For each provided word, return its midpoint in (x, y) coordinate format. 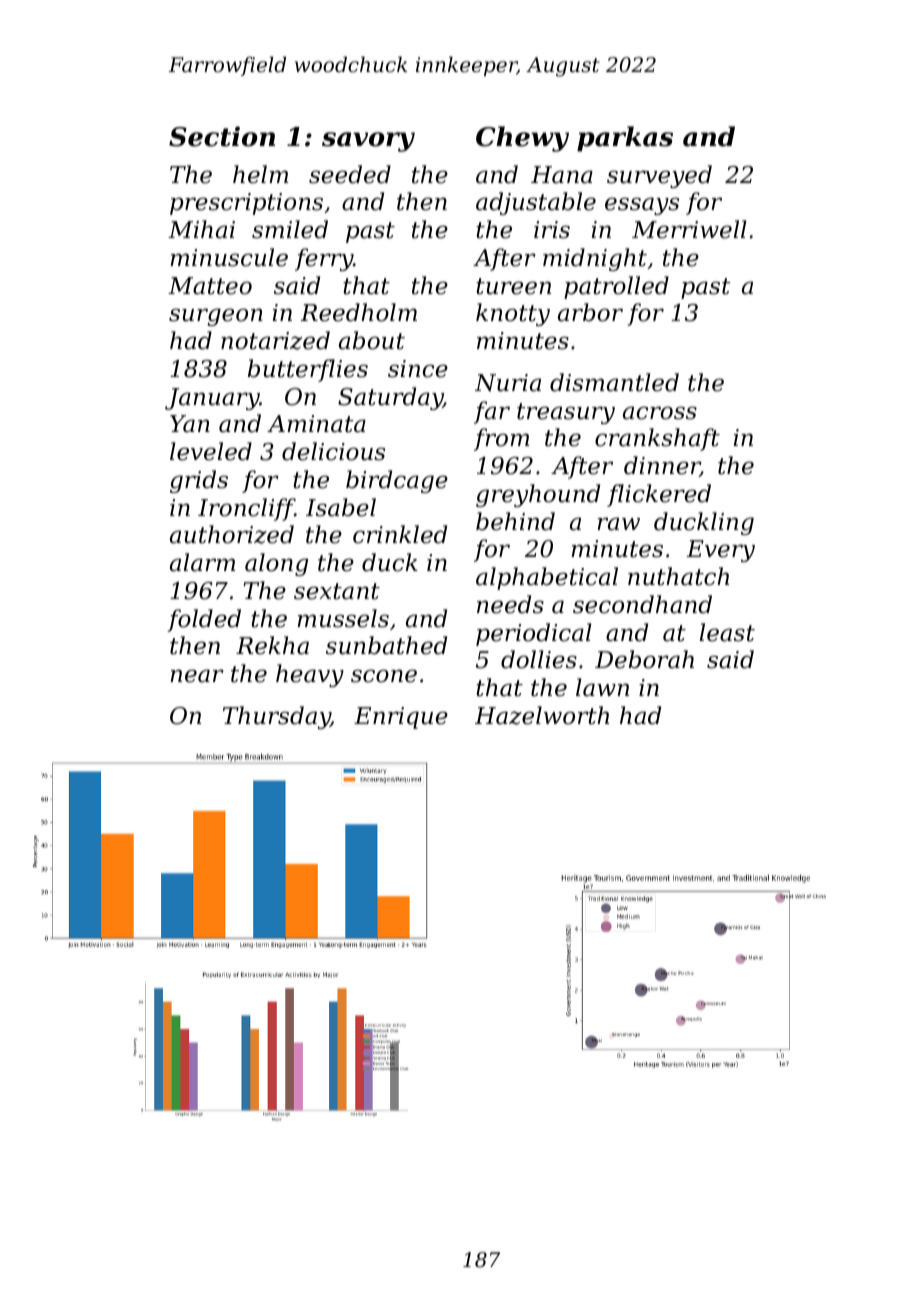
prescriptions (246, 204)
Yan (190, 424)
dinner (662, 466)
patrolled (616, 287)
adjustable (536, 203)
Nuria (508, 383)
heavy (310, 675)
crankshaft (657, 439)
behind (515, 521)
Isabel (341, 507)
